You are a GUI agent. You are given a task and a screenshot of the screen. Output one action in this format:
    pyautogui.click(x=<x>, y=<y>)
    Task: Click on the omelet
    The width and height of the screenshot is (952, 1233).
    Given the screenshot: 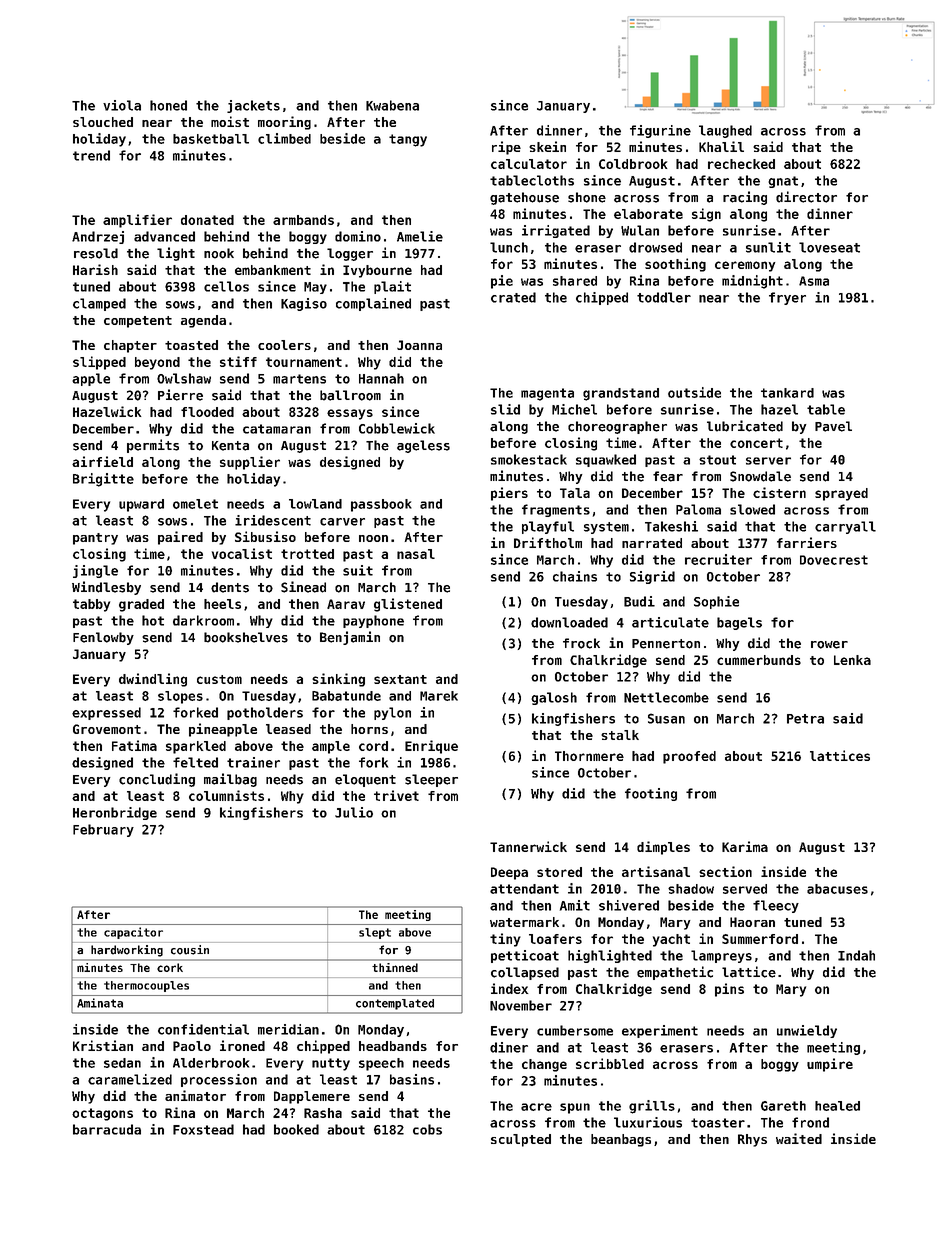 What is the action you would take?
    pyautogui.click(x=195, y=504)
